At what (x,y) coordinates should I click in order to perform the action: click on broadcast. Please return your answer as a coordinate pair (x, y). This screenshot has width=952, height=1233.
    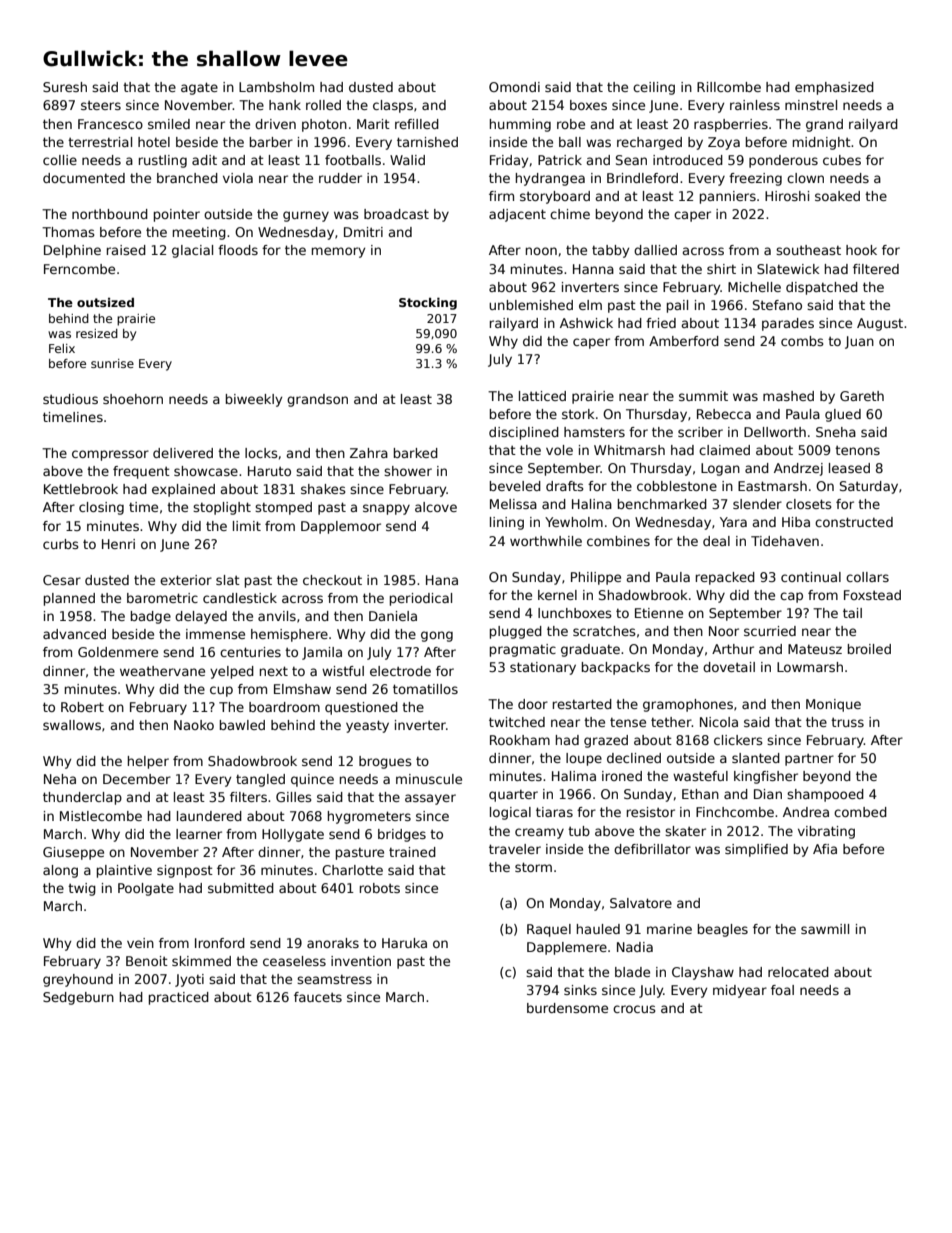
    Looking at the image, I should click on (396, 214).
